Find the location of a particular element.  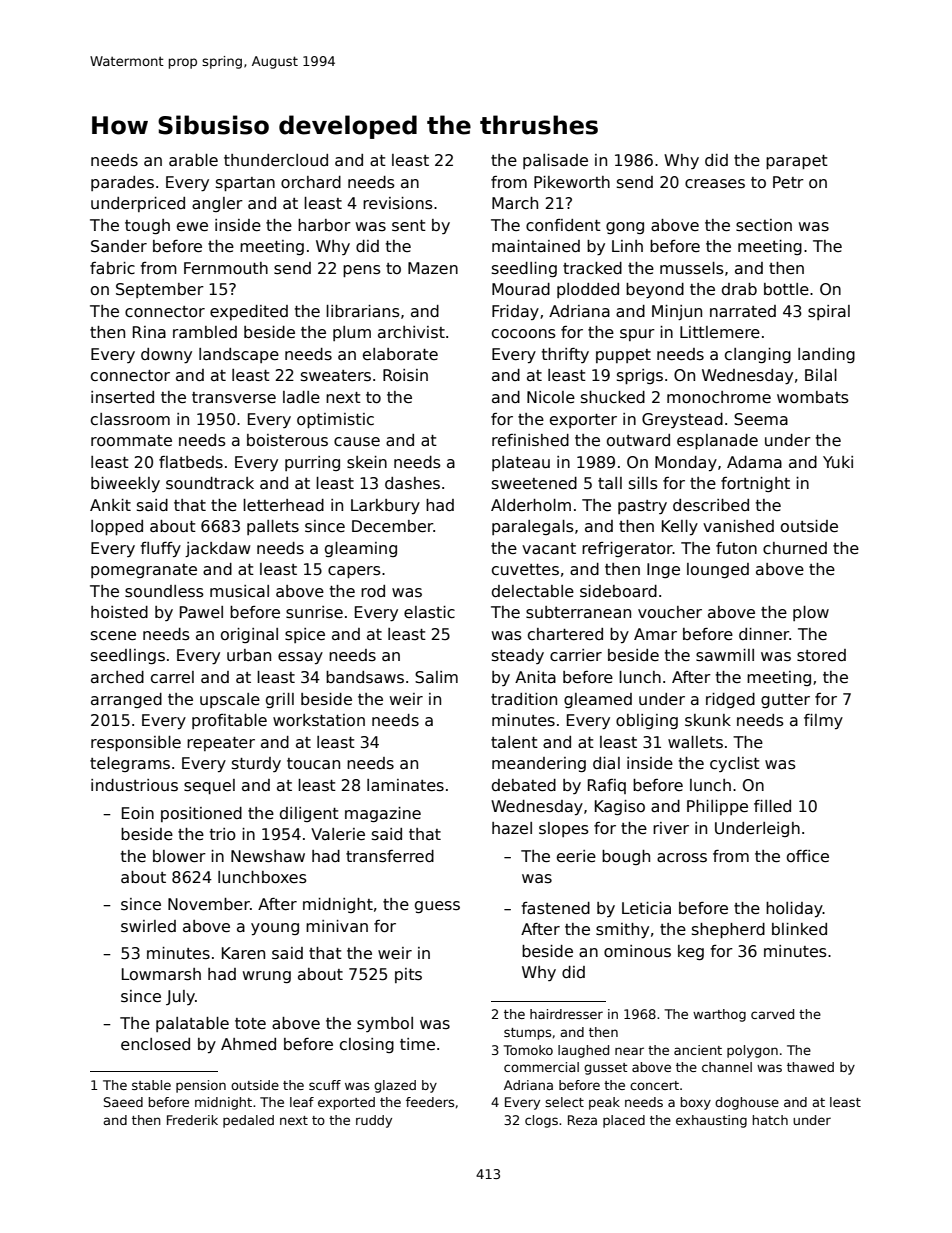

parapet is located at coordinates (797, 162).
